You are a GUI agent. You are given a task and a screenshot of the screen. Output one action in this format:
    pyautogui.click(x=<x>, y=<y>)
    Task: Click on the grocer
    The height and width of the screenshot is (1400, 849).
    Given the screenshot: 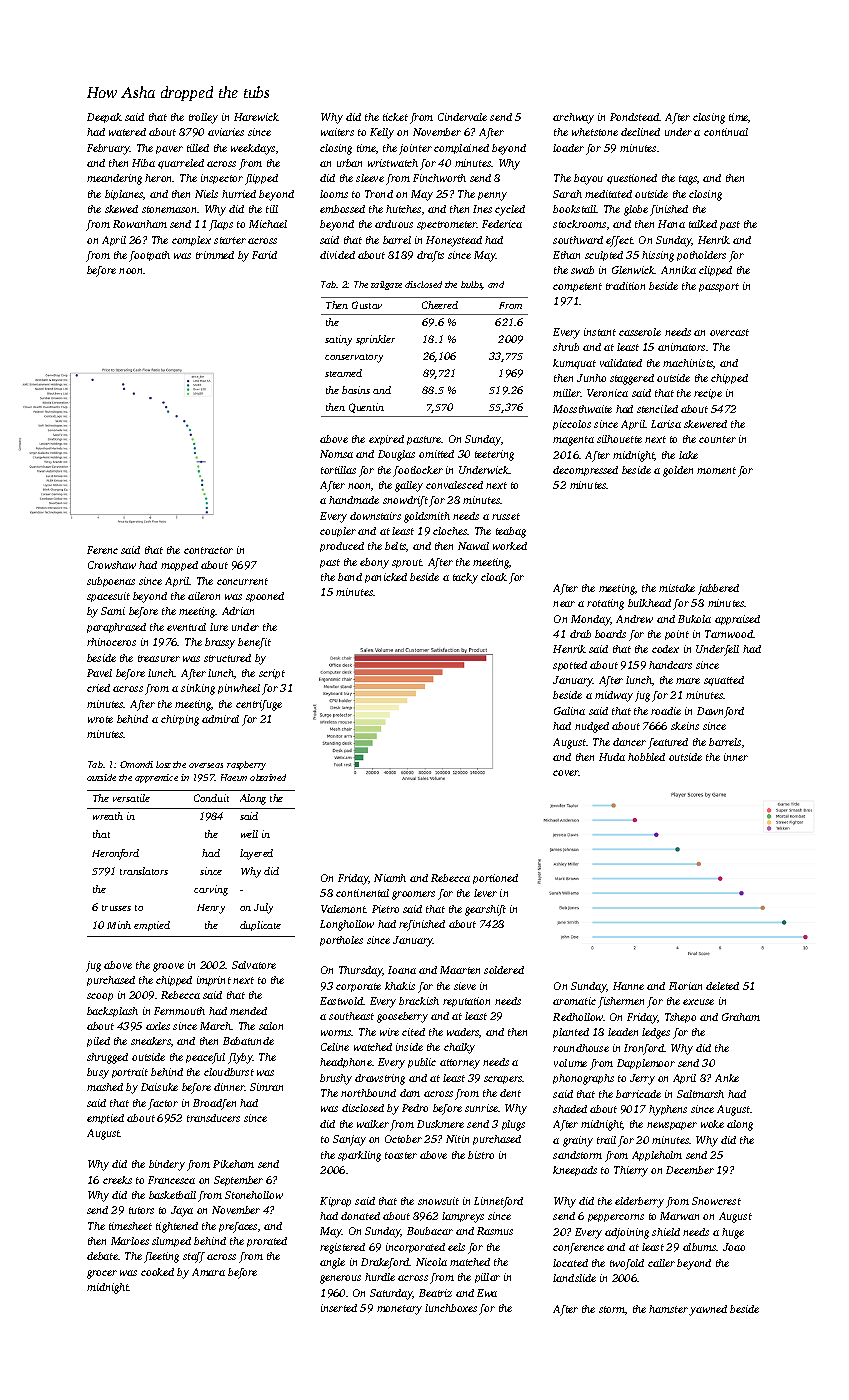 What is the action you would take?
    pyautogui.click(x=102, y=1274)
